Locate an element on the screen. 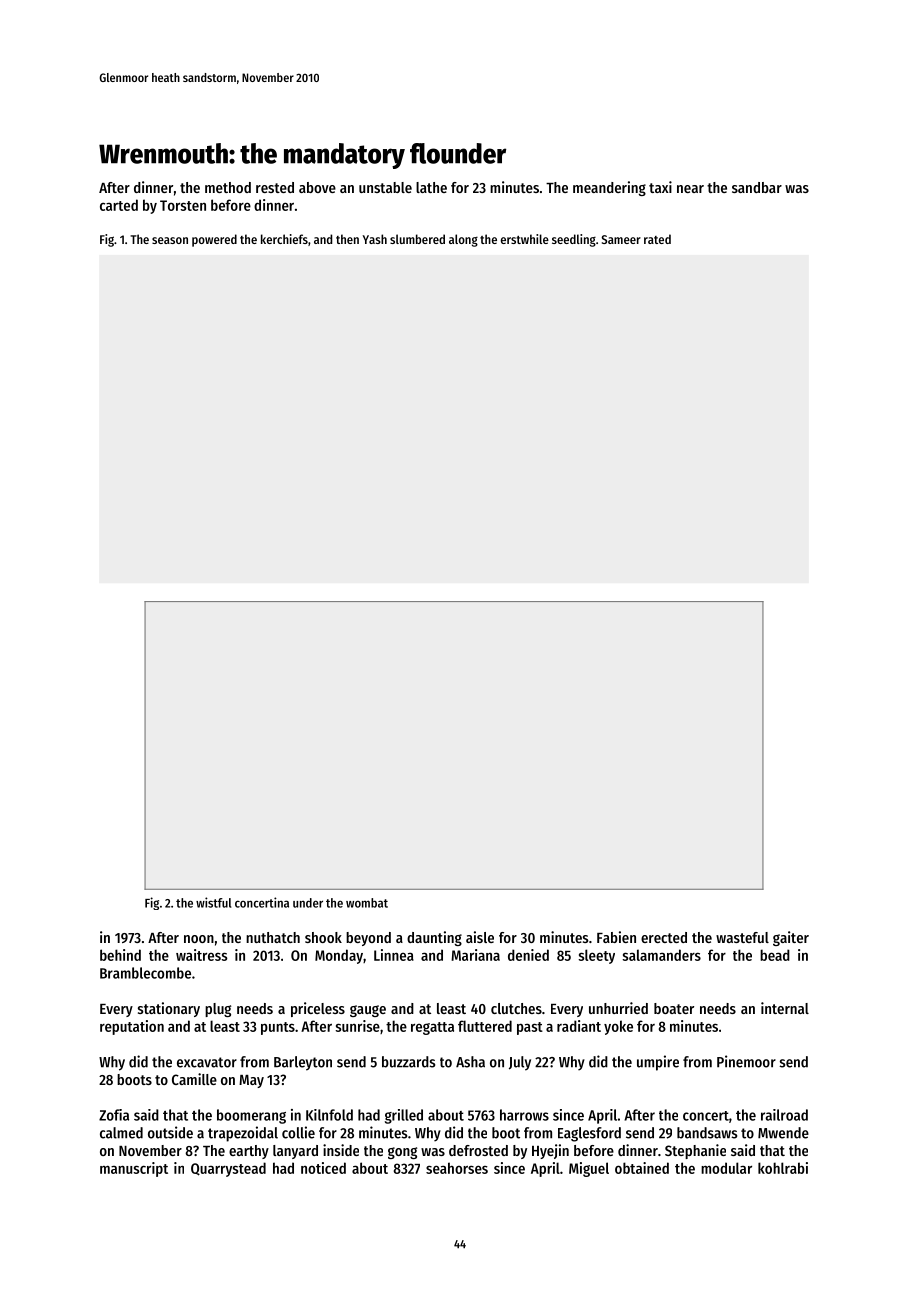 The width and height of the screenshot is (908, 1316). rated is located at coordinates (657, 239).
